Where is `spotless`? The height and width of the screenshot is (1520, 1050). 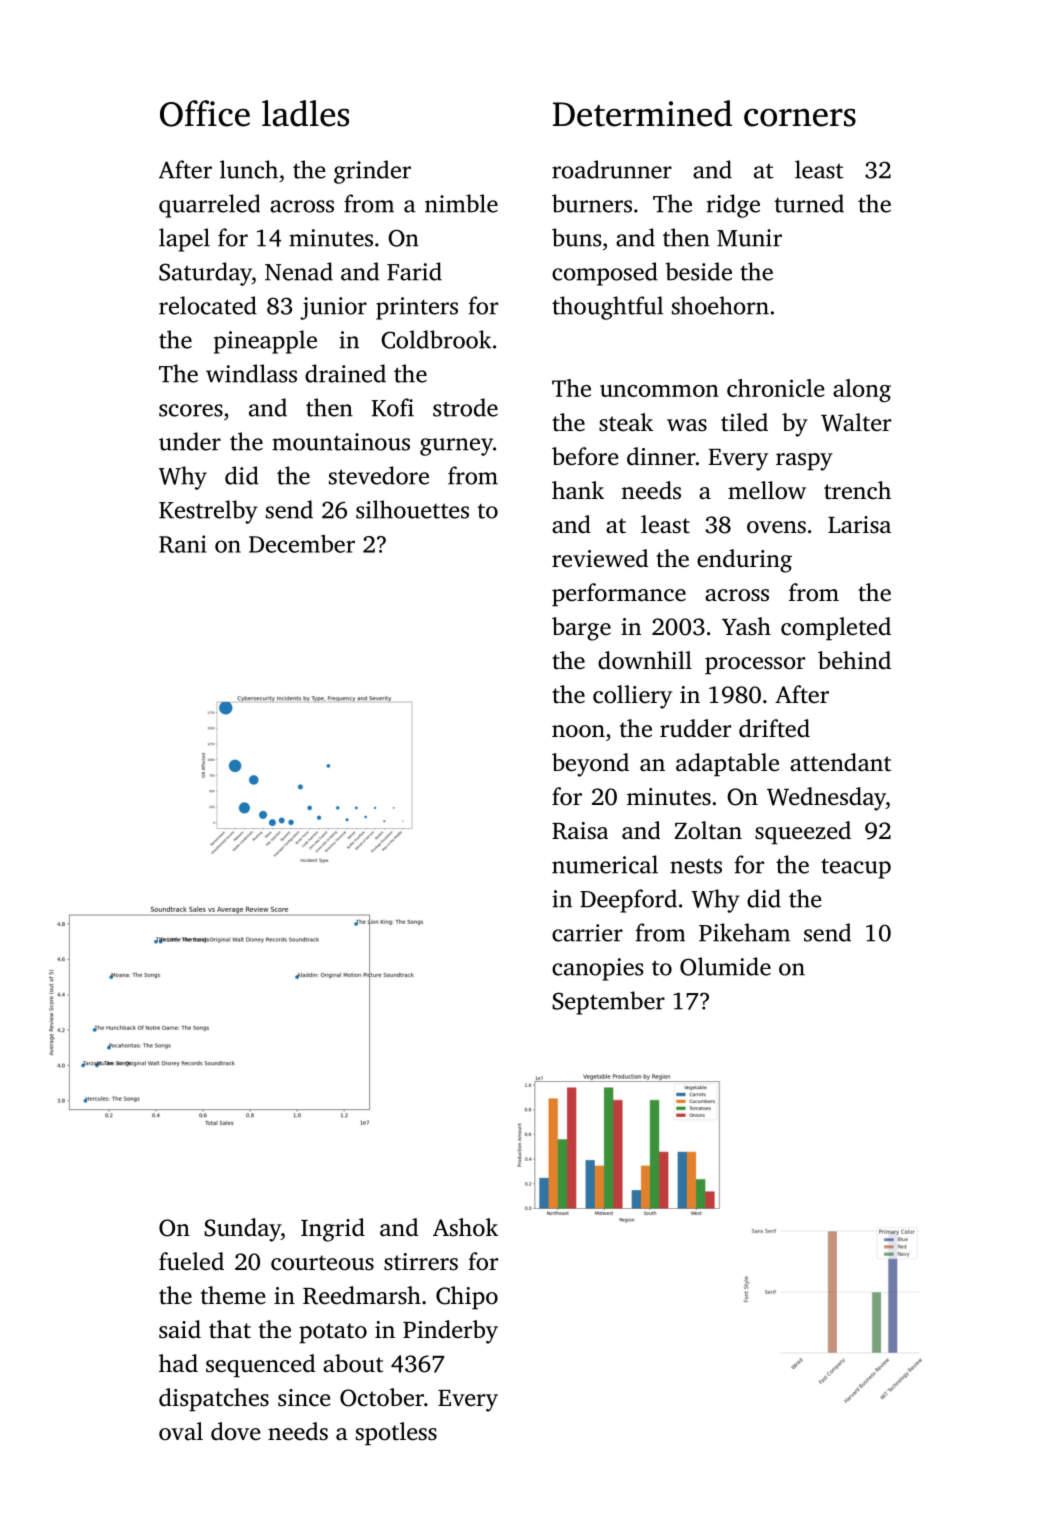 spotless is located at coordinates (396, 1434).
